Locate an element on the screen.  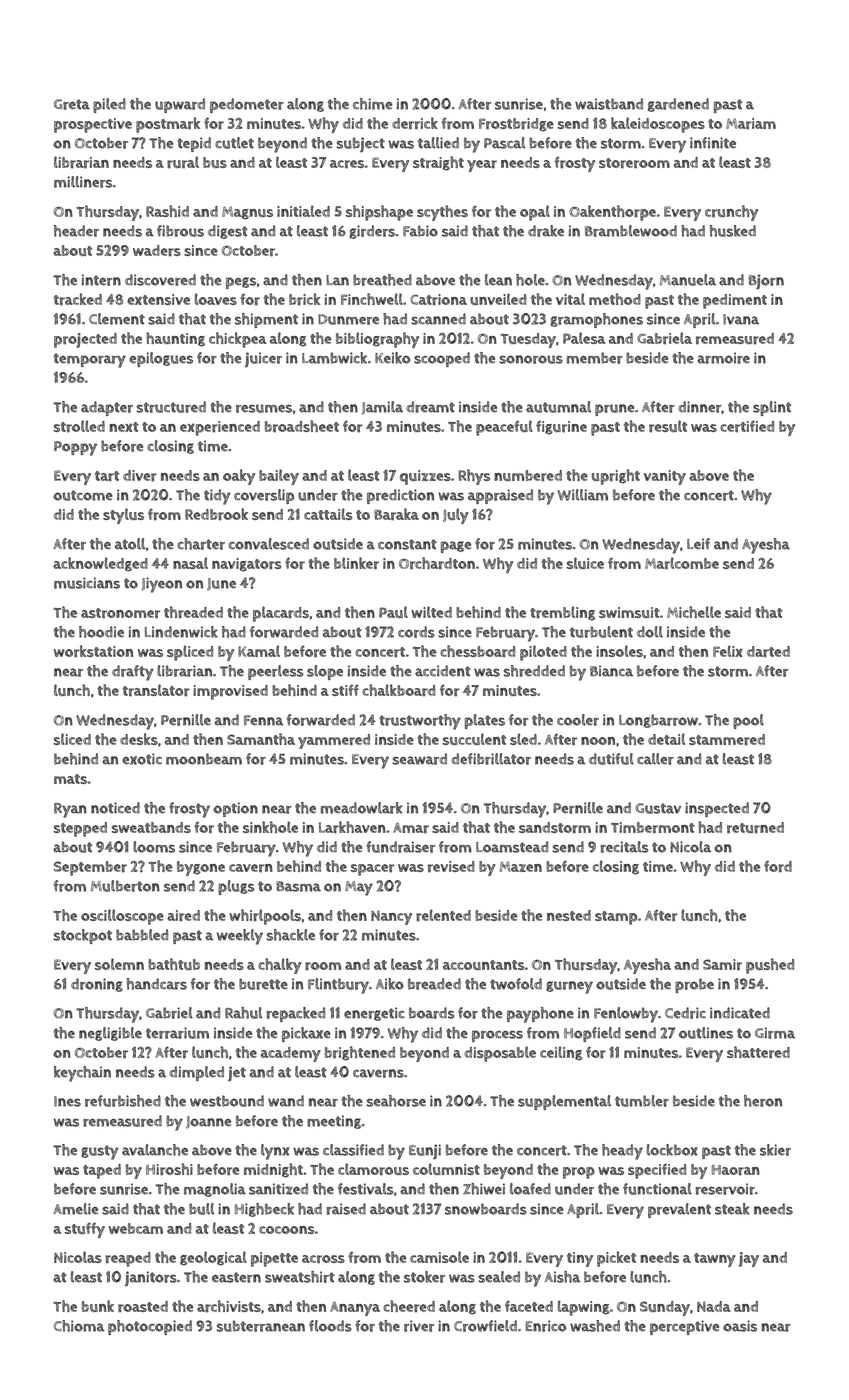
tracked is located at coordinates (78, 299).
